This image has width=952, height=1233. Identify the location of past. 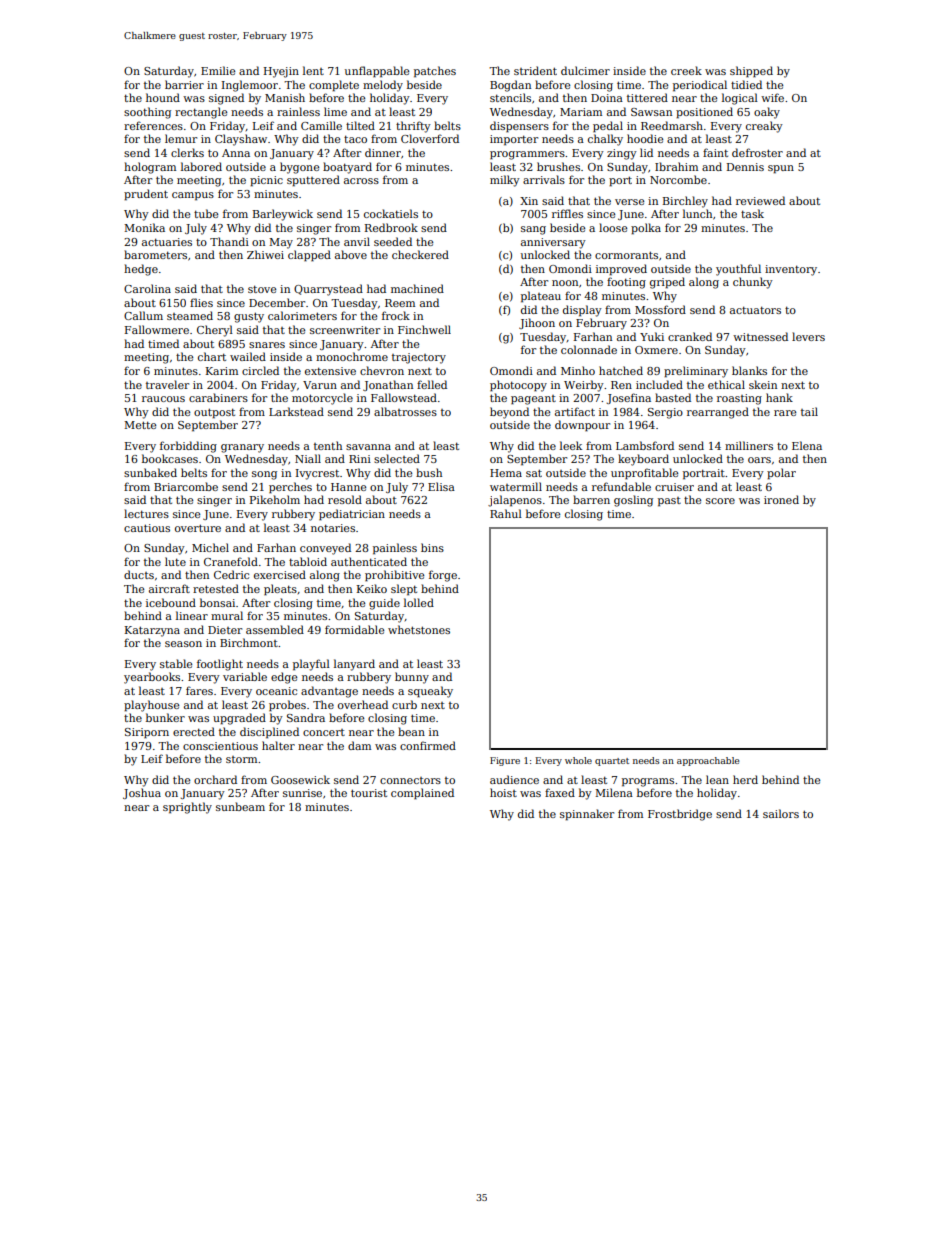
(669, 502).
